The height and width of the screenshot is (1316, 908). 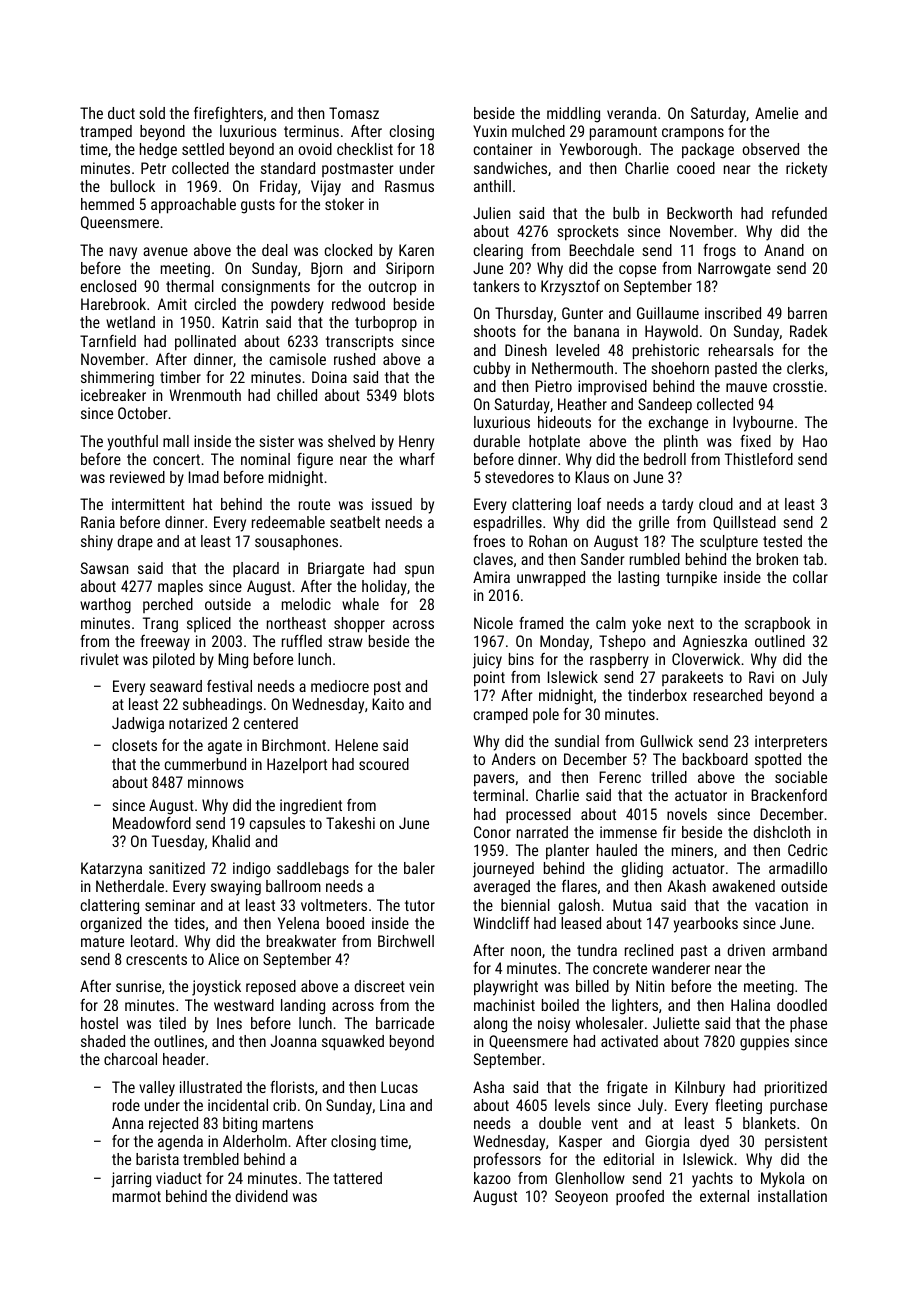 What do you see at coordinates (416, 250) in the screenshot?
I see `Karen` at bounding box center [416, 250].
